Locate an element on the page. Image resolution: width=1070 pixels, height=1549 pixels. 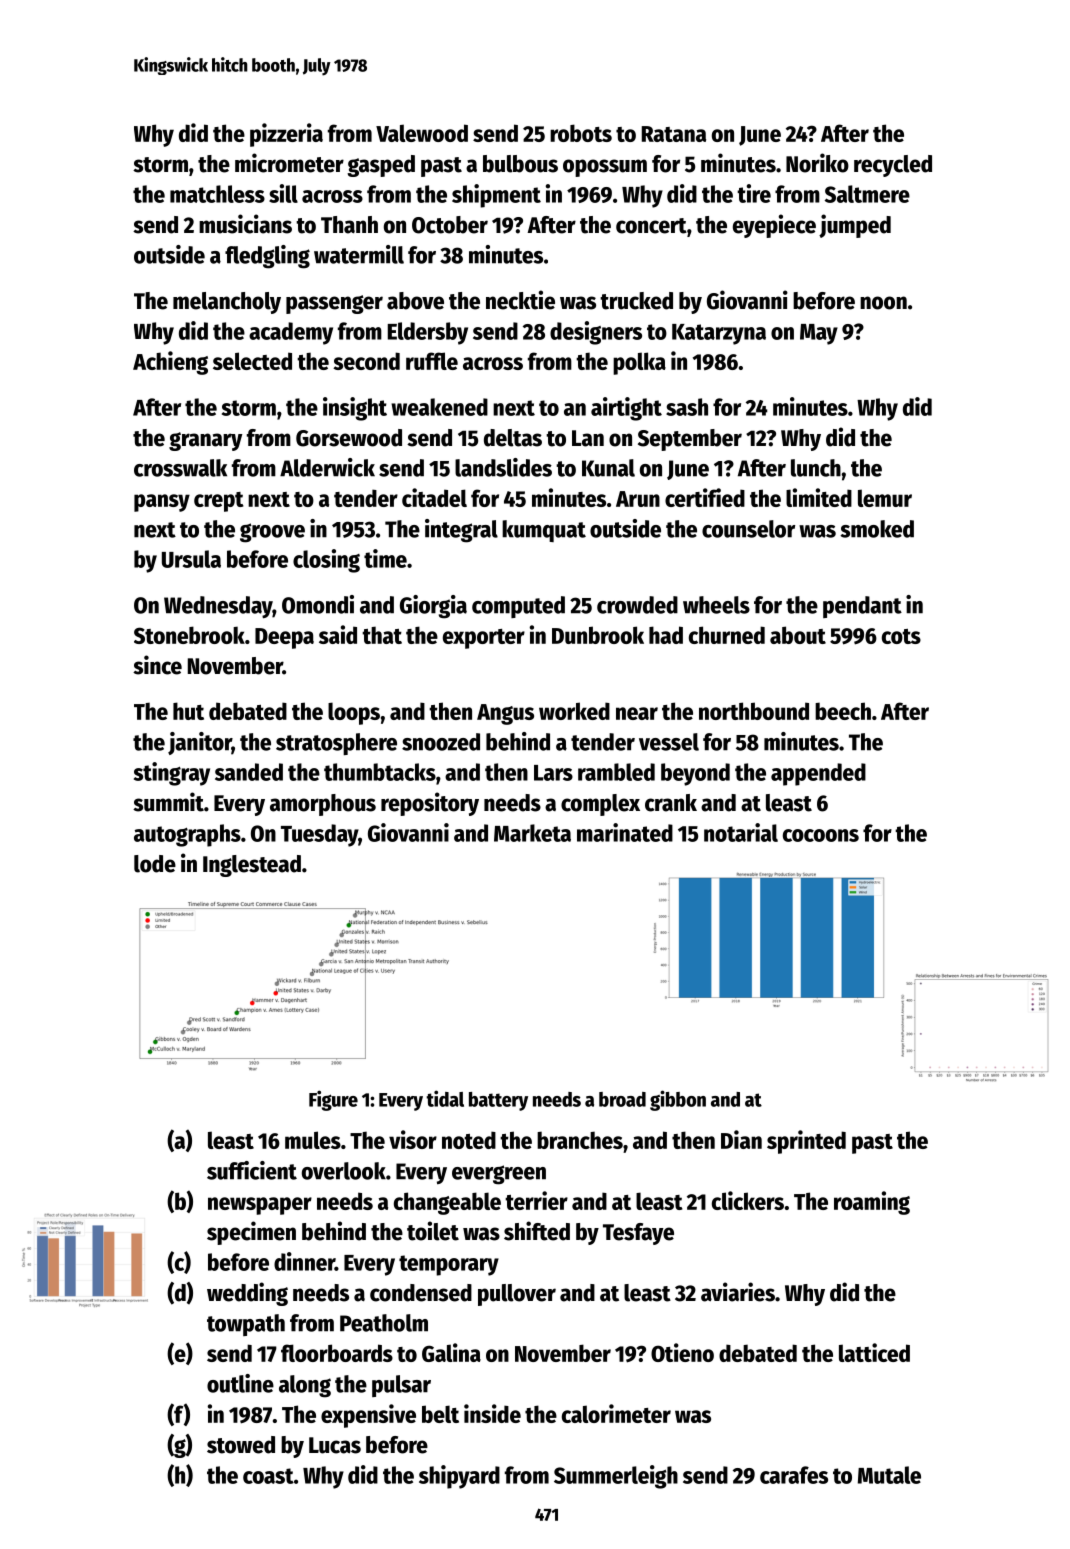
lunch is located at coordinates (816, 468).
